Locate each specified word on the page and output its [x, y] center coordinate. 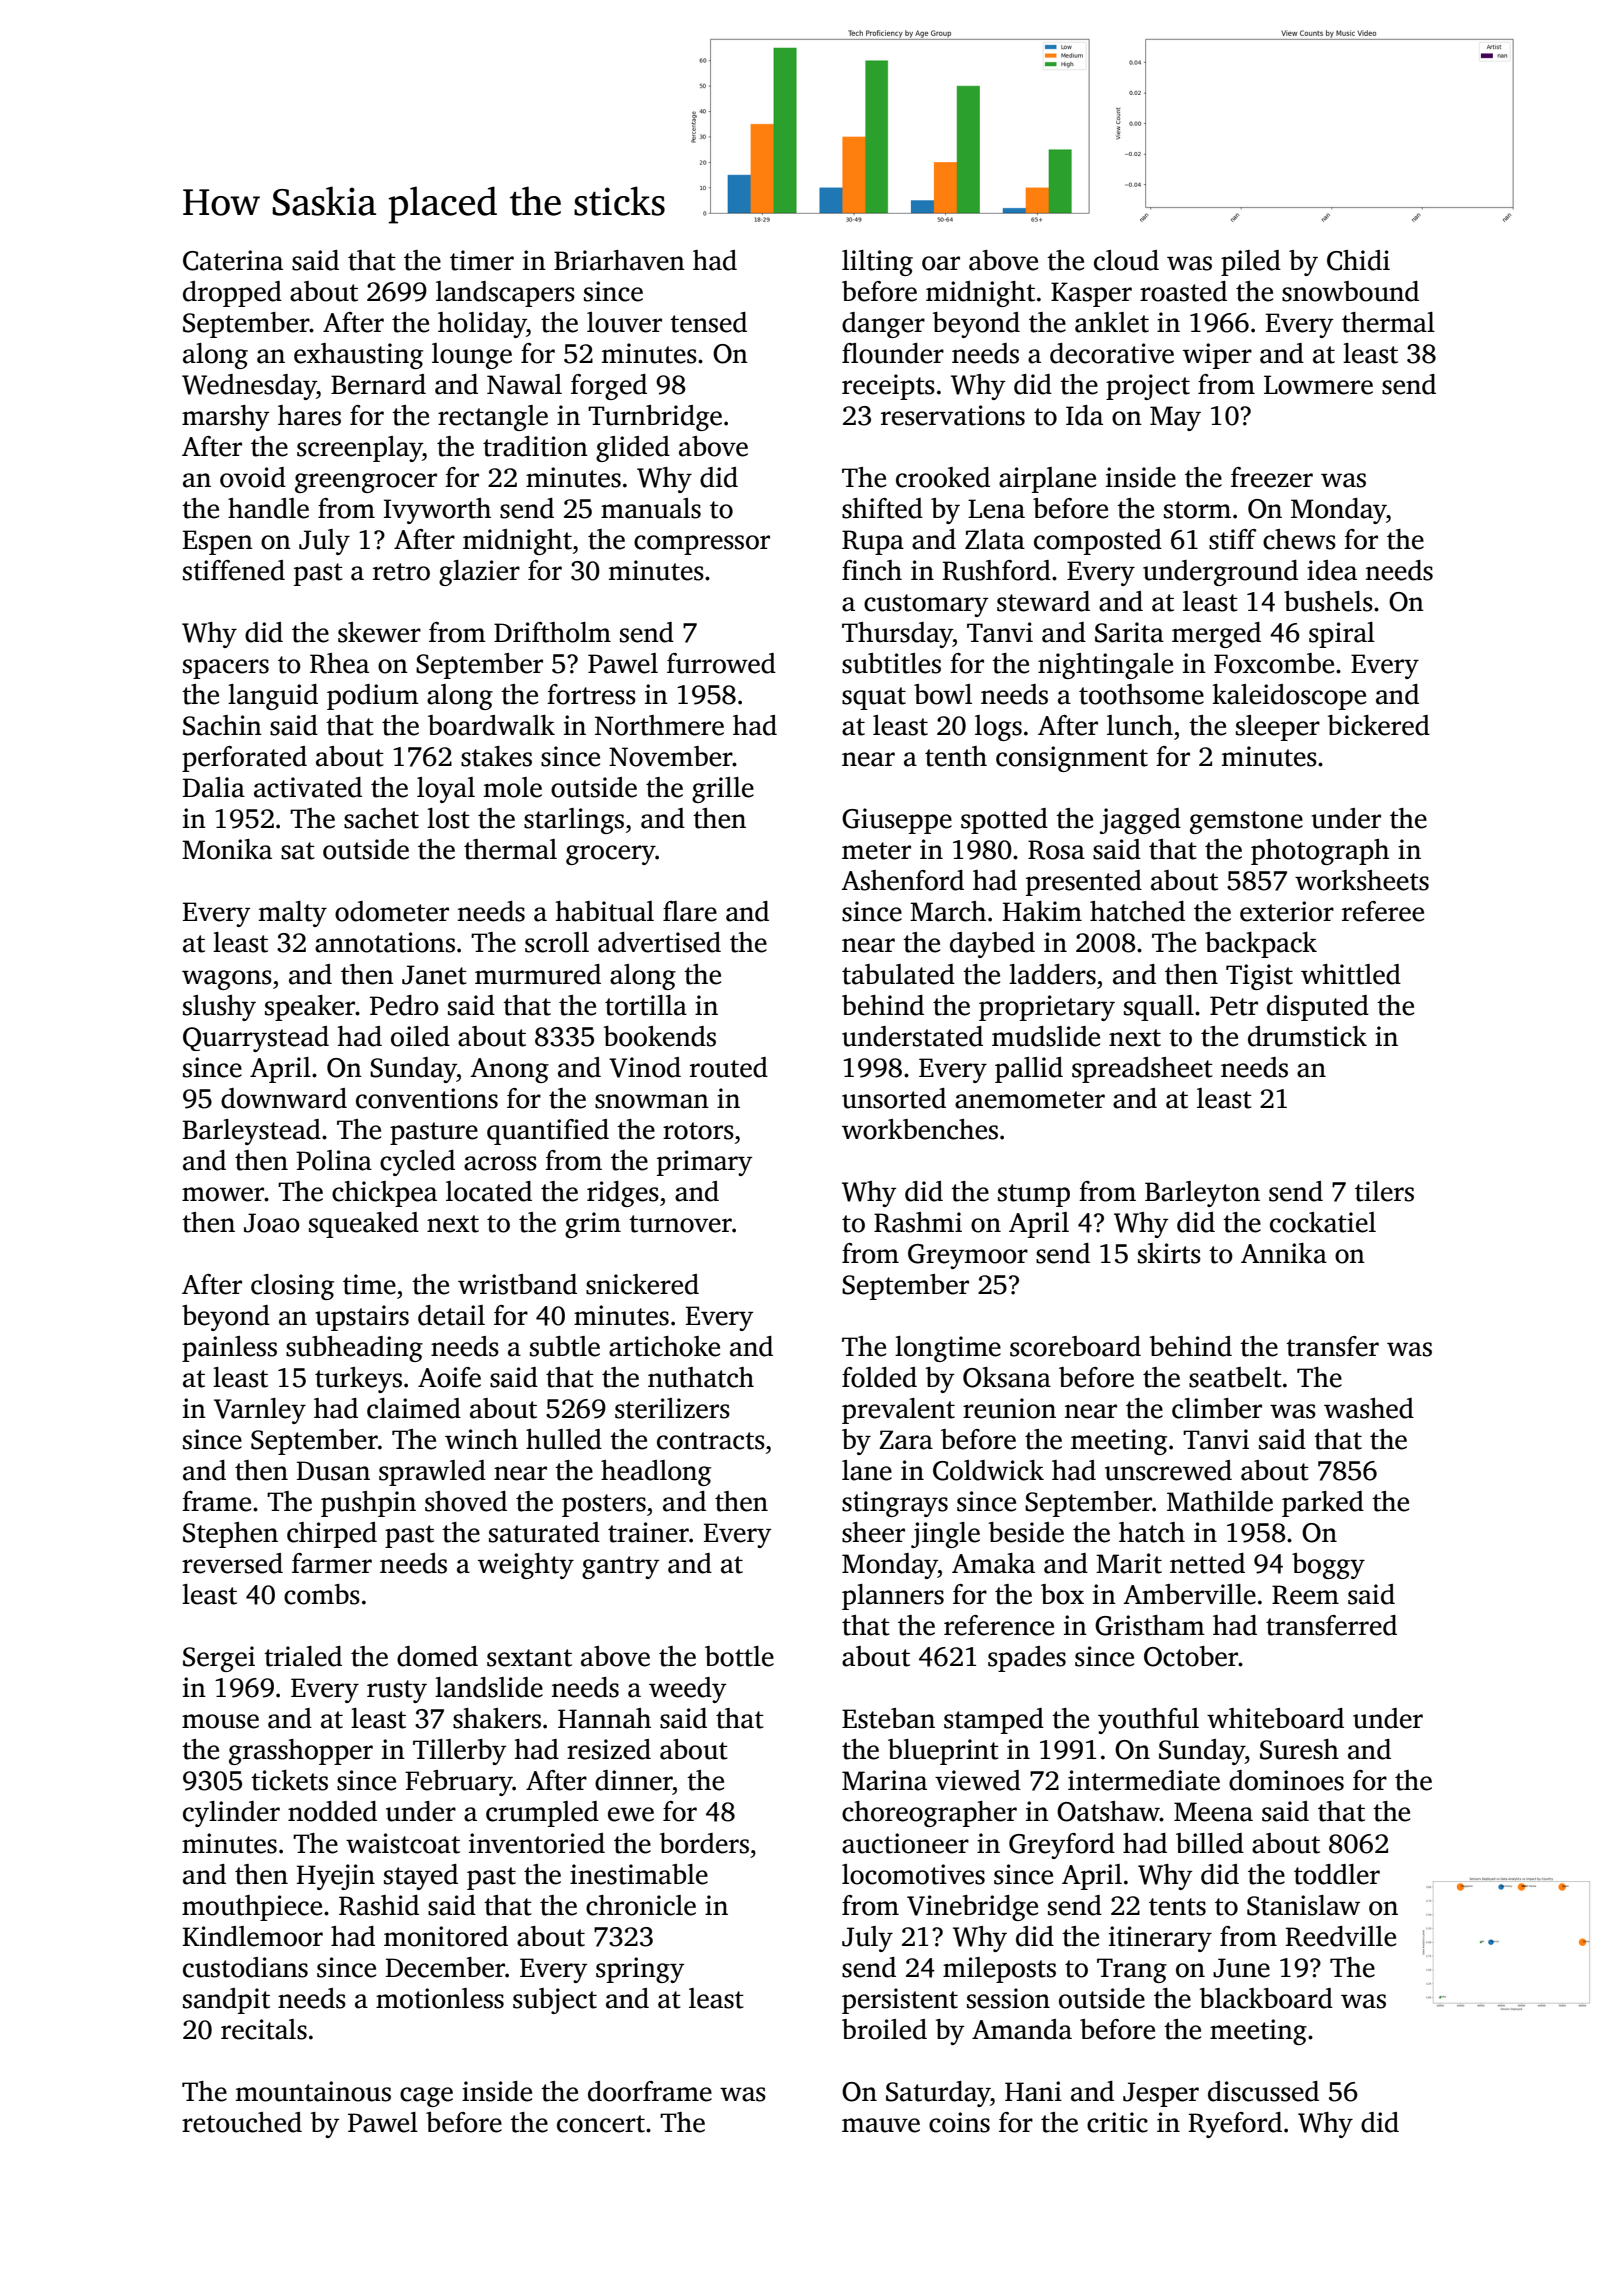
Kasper [1091, 294]
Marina [884, 1780]
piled [1251, 263]
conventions [427, 1098]
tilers [1384, 1191]
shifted [882, 508]
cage [426, 2097]
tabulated [898, 974]
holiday [482, 325]
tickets [289, 1780]
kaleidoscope [1289, 697]
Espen [218, 542]
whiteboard [1275, 1718]
